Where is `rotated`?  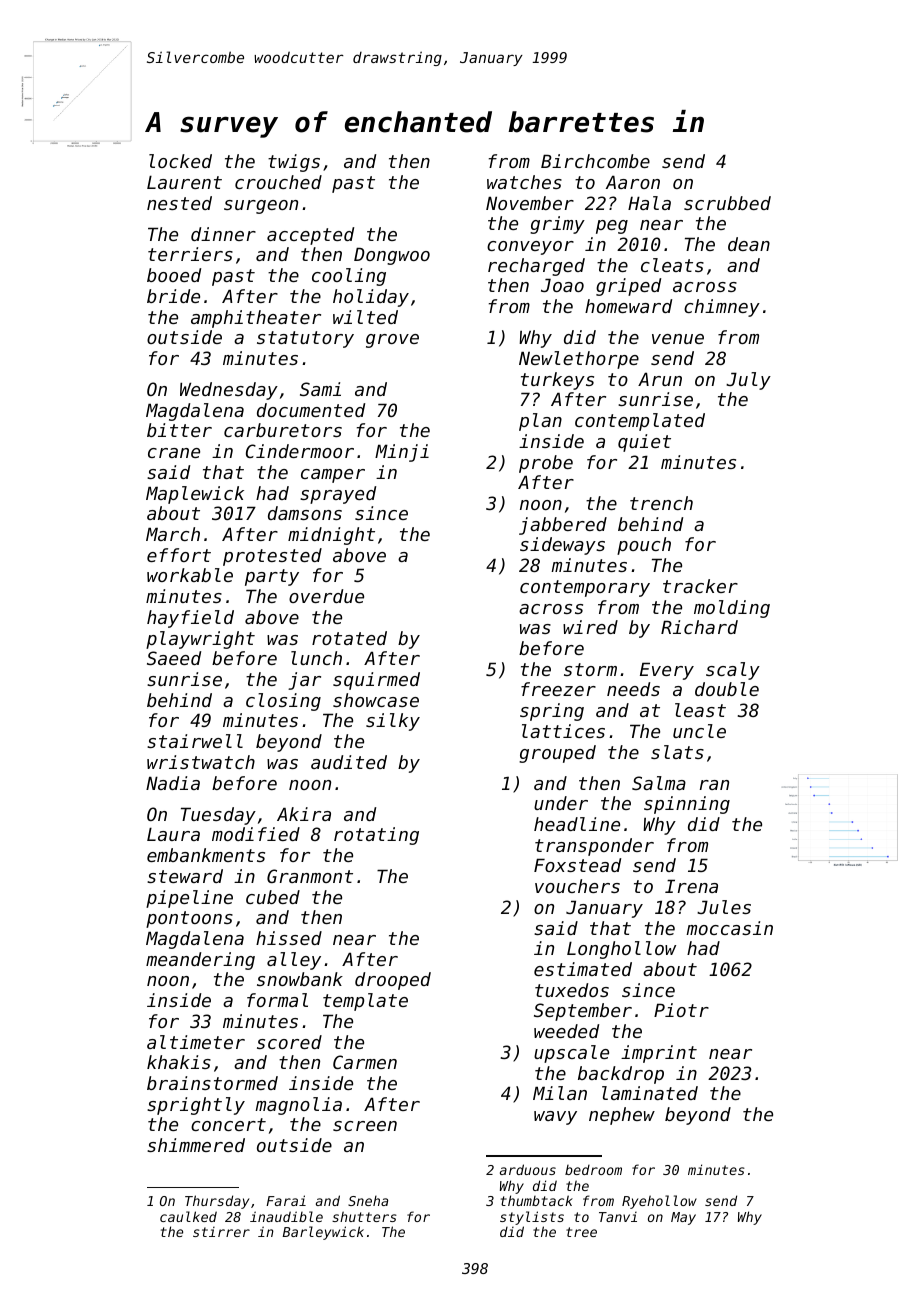
rotated is located at coordinates (349, 638).
